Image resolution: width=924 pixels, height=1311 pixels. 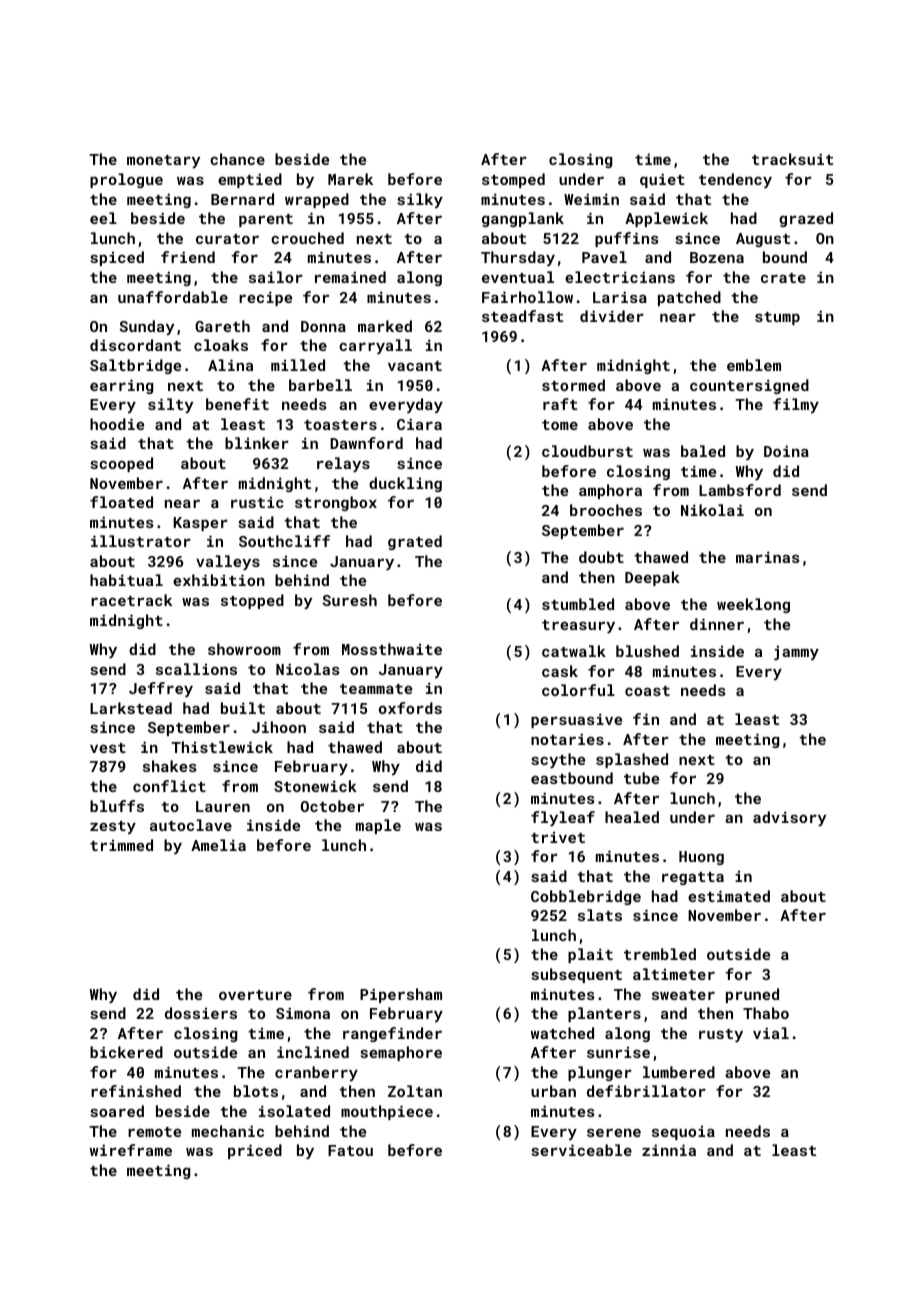 What do you see at coordinates (378, 826) in the screenshot?
I see `maple` at bounding box center [378, 826].
